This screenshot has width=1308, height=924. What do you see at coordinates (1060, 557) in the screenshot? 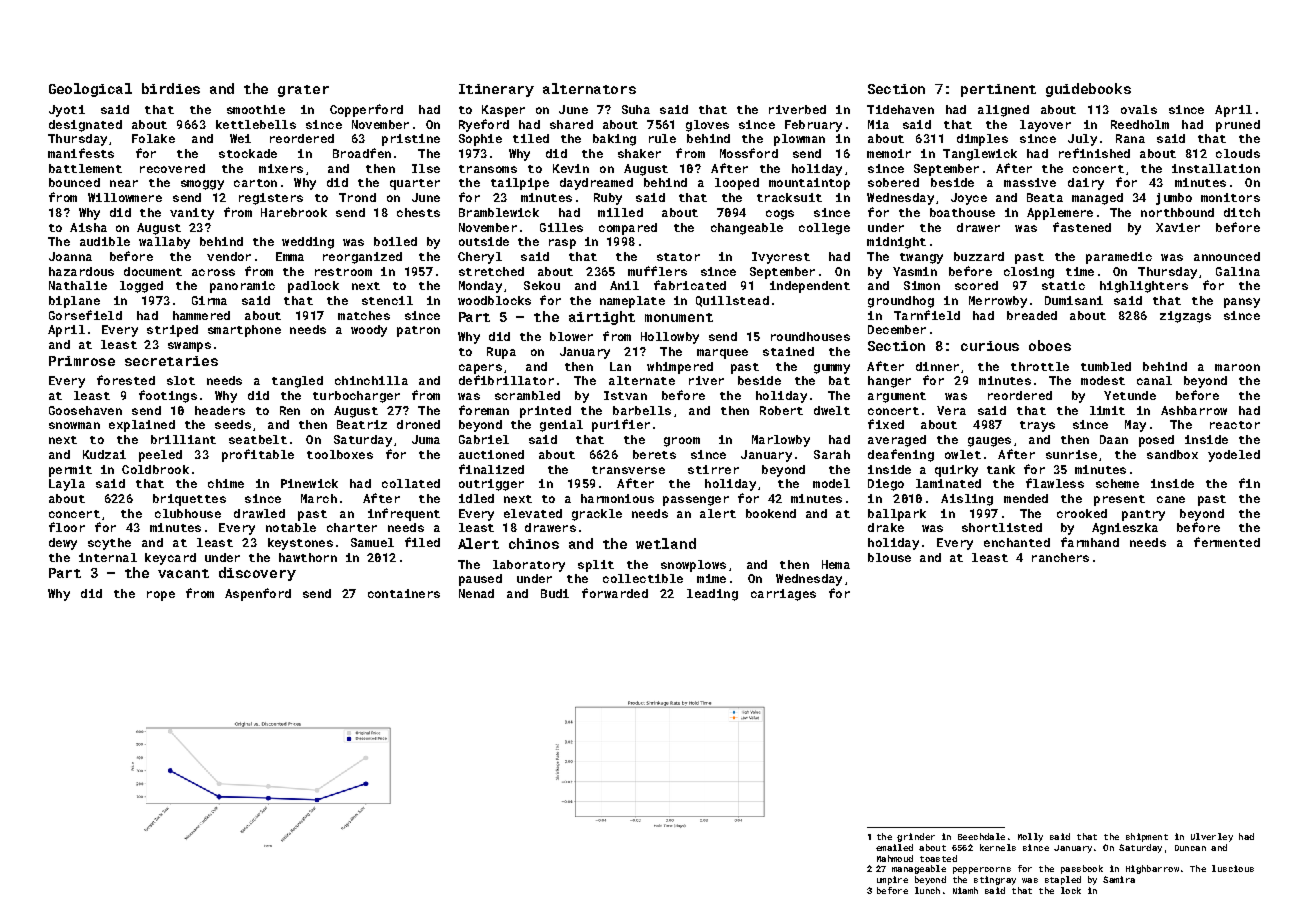
I see `ranchers` at bounding box center [1060, 557].
